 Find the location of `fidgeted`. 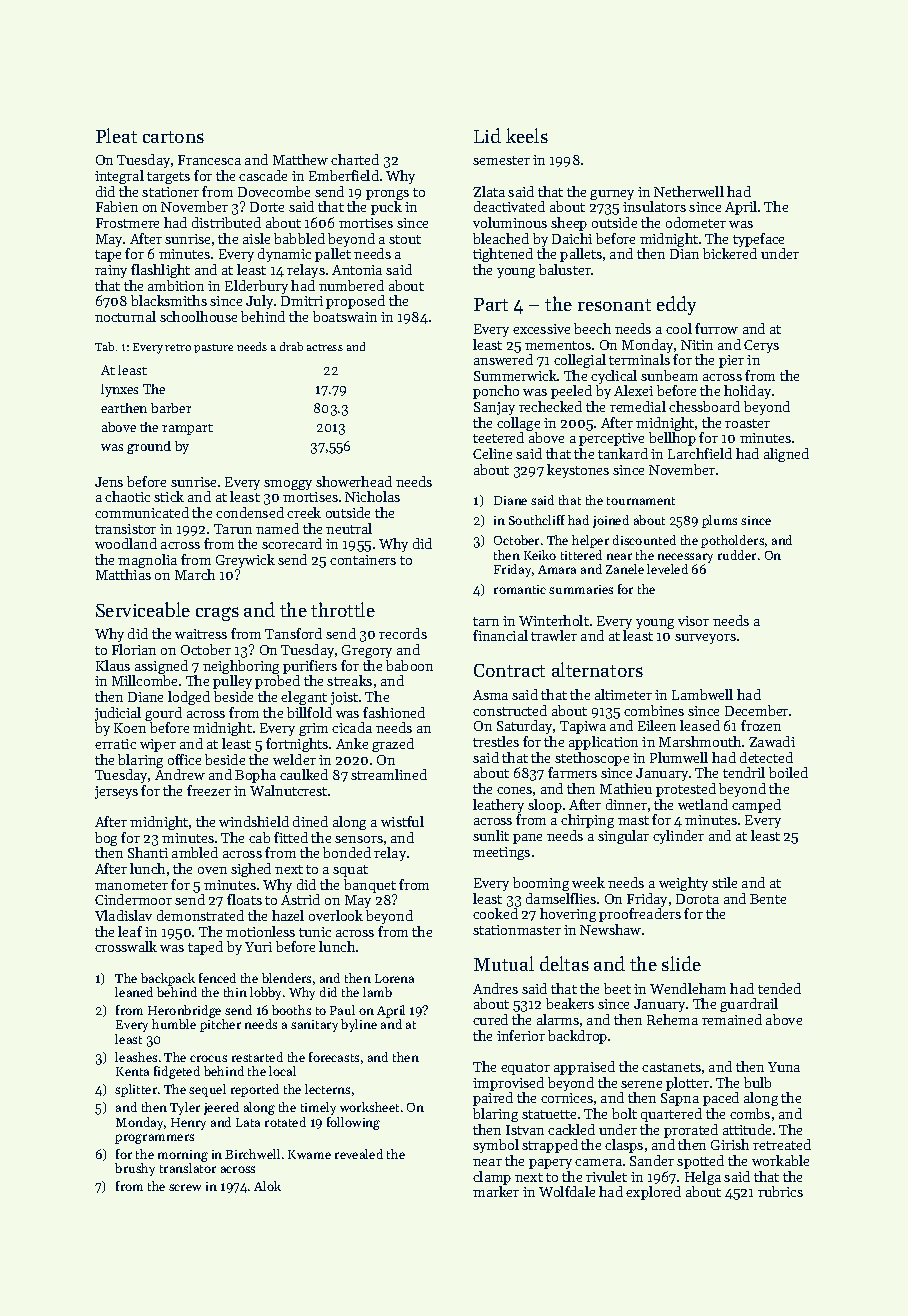

fidgeted is located at coordinates (177, 1072).
